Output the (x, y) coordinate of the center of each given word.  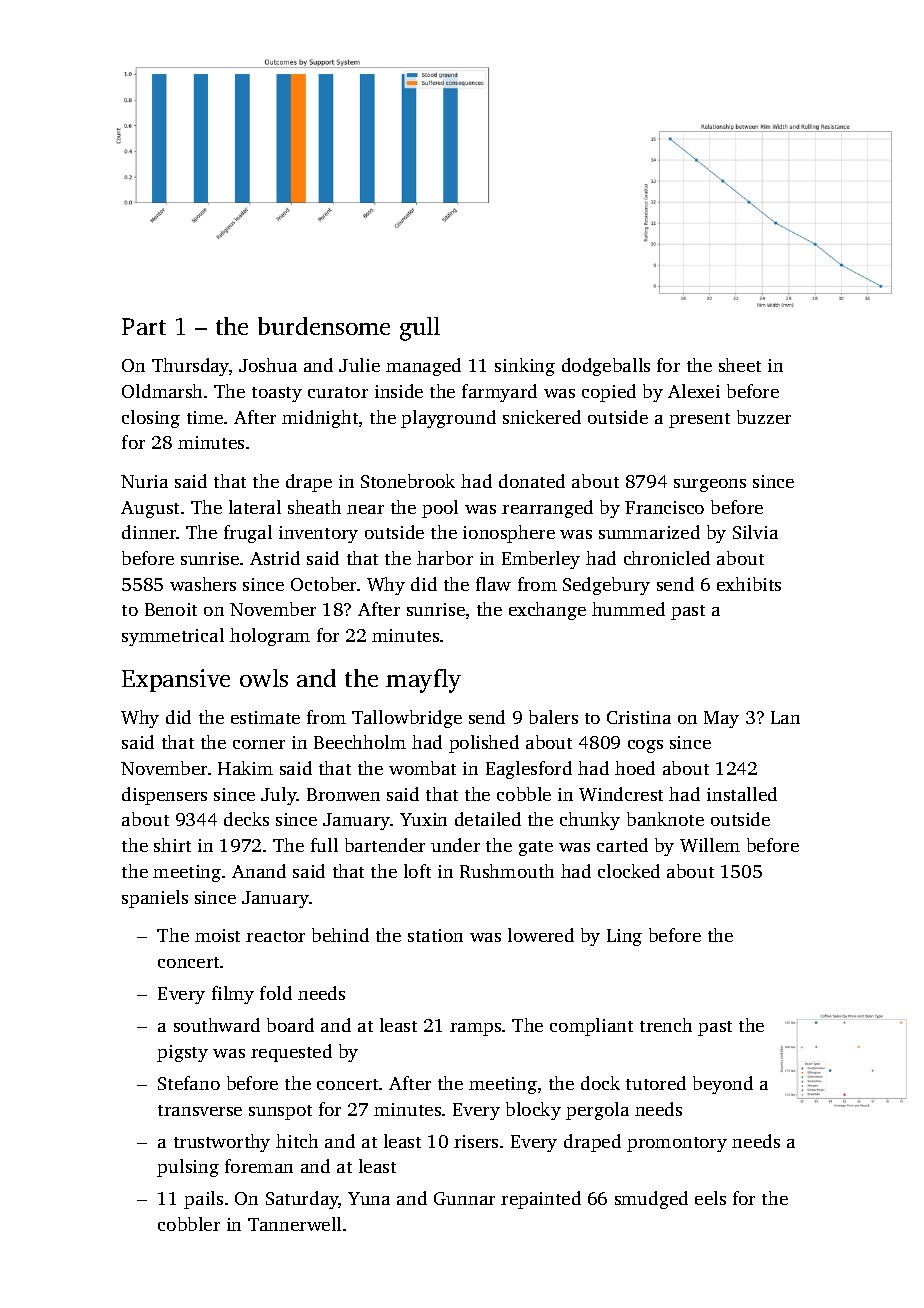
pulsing (188, 1168)
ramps (475, 1029)
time (205, 417)
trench (666, 1025)
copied (609, 393)
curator (338, 392)
